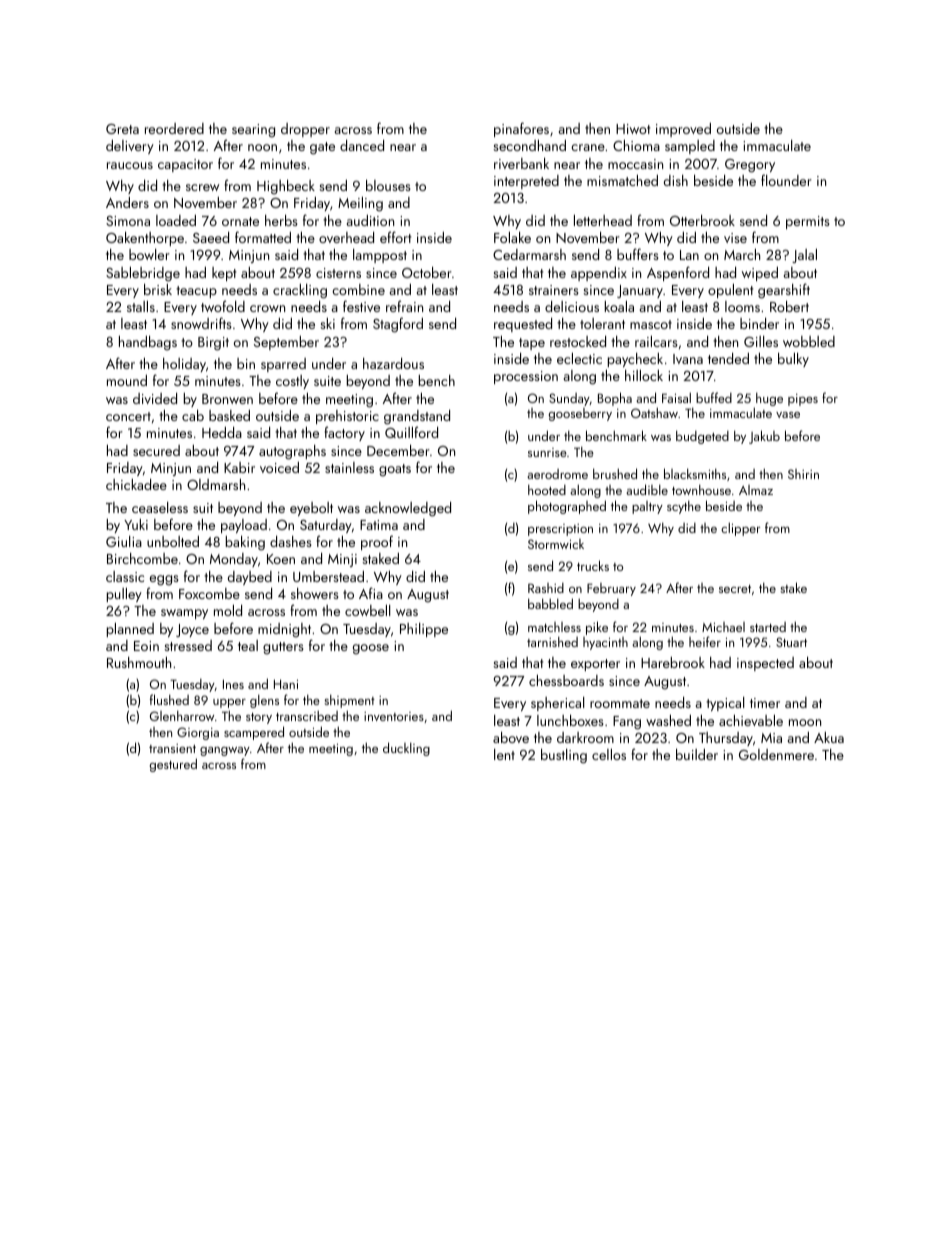  I want to click on Sunday, so click(569, 399).
